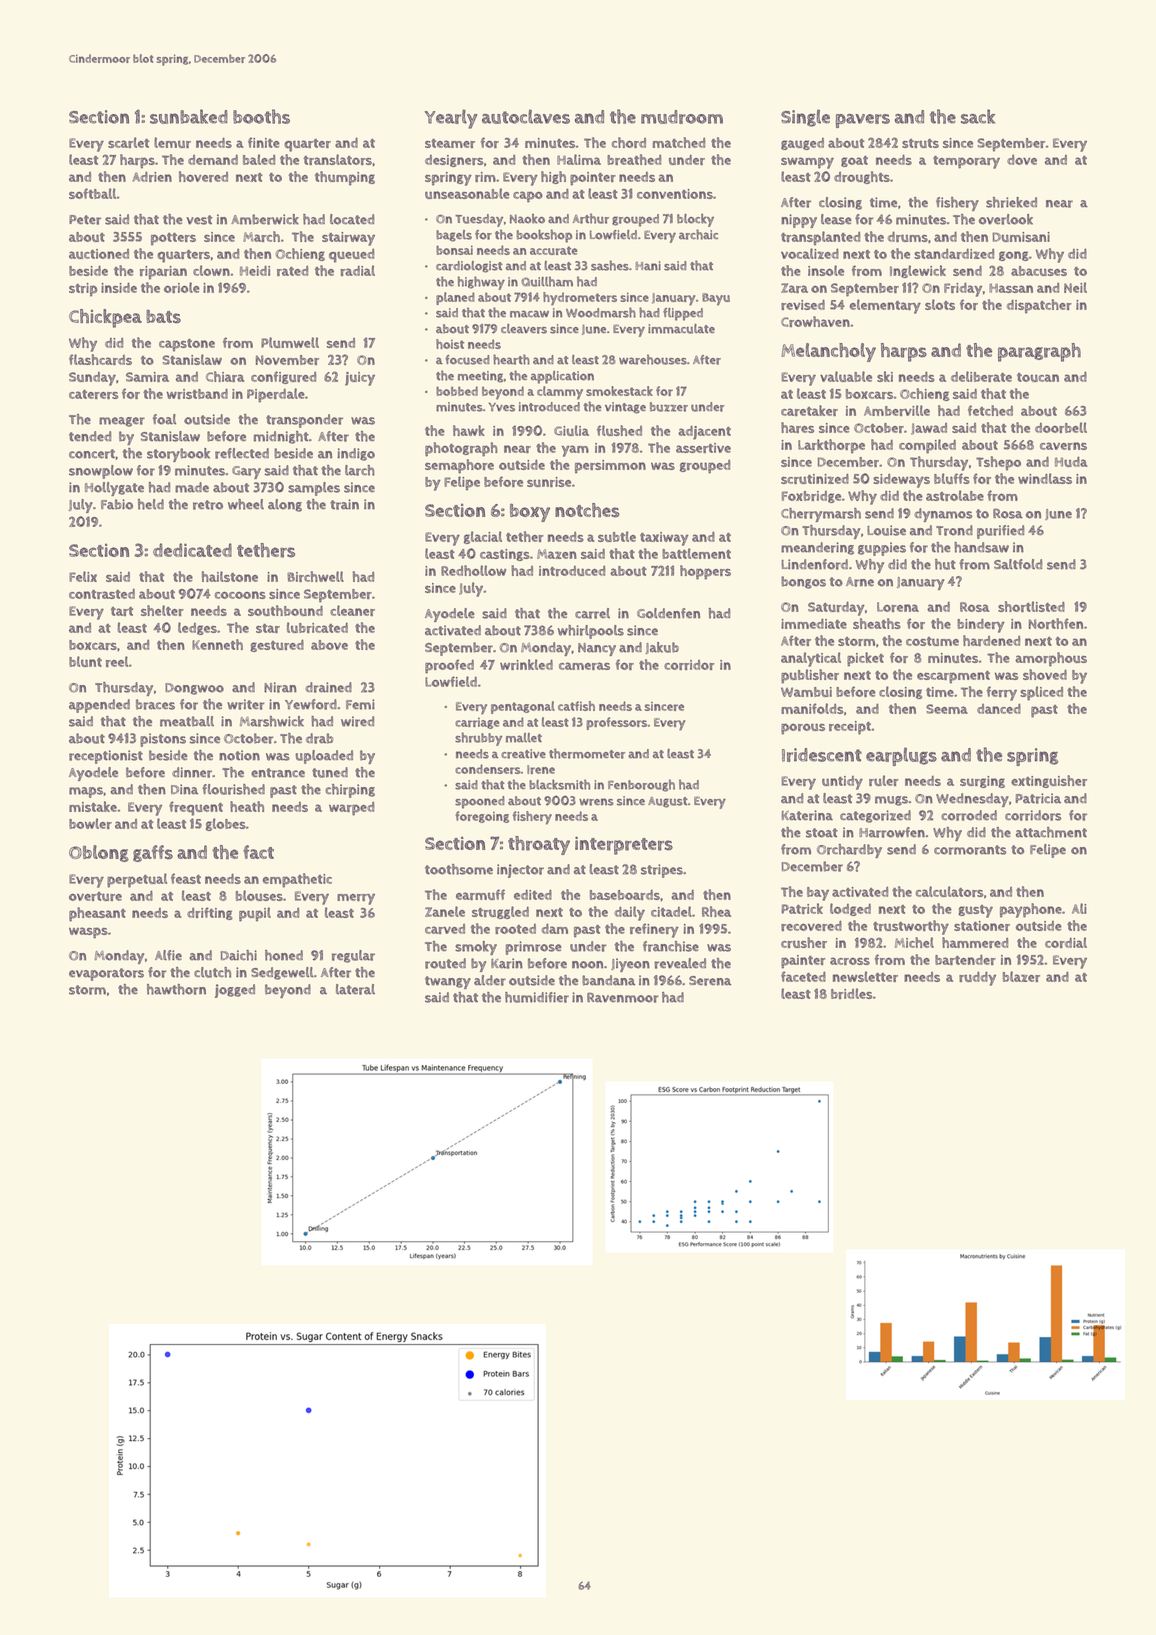 The image size is (1156, 1635). Describe the element at coordinates (814, 623) in the page. I see `immediate` at that location.
